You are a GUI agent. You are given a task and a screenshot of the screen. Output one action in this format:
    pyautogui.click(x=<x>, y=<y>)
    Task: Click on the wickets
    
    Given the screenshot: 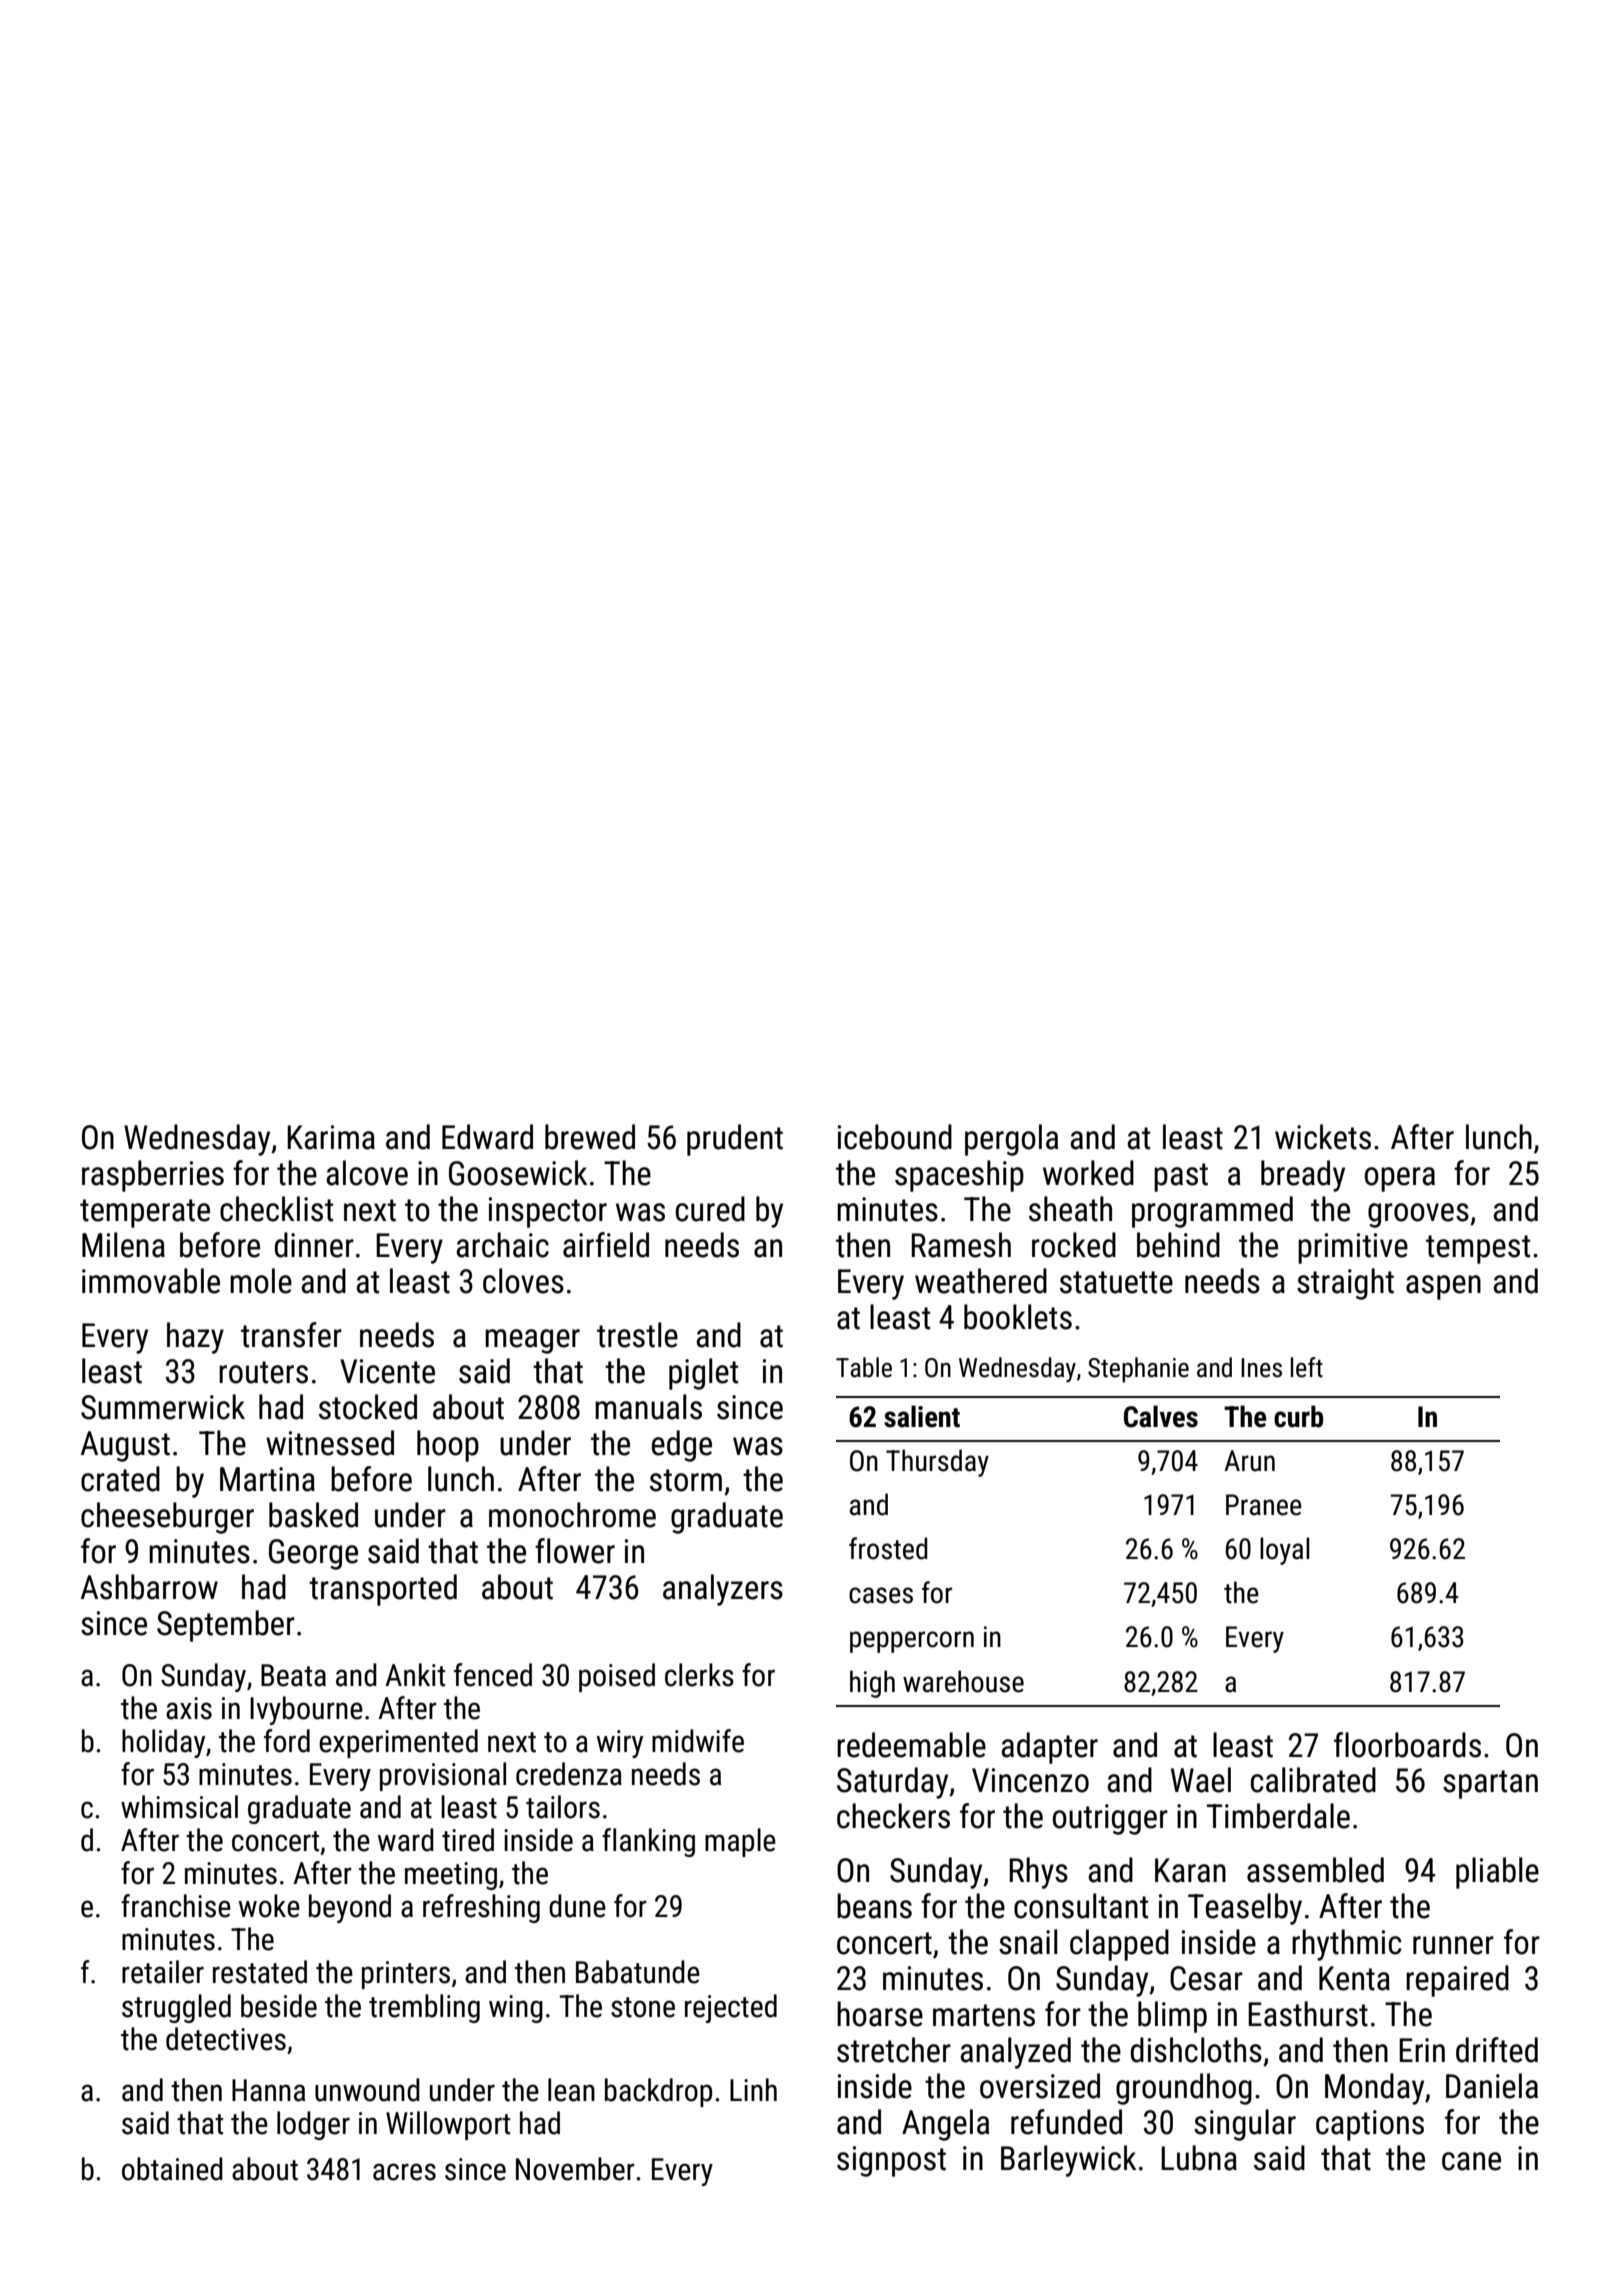 What is the action you would take?
    pyautogui.click(x=1323, y=1137)
